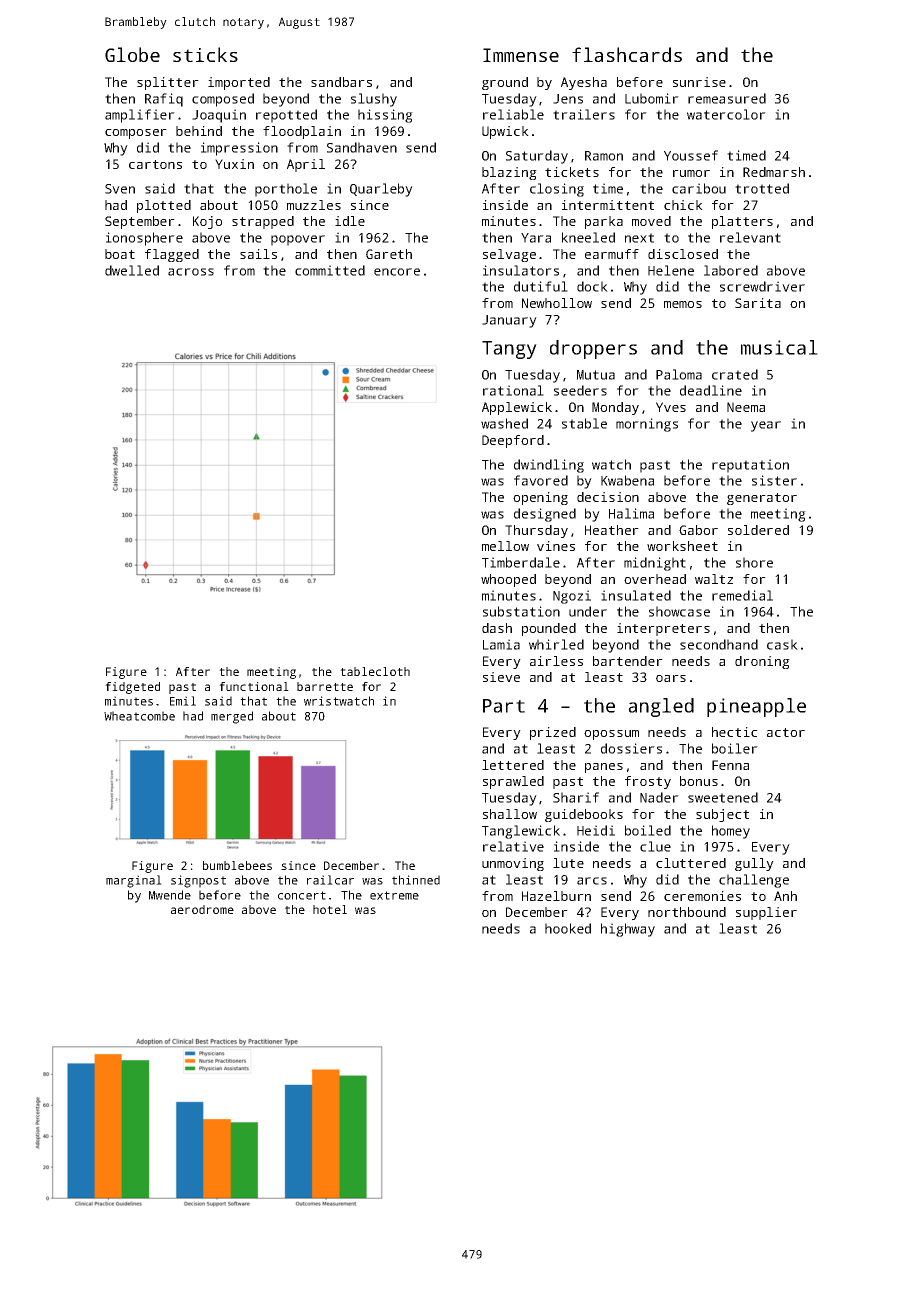 The height and width of the image is (1308, 924). I want to click on lettered, so click(513, 765).
